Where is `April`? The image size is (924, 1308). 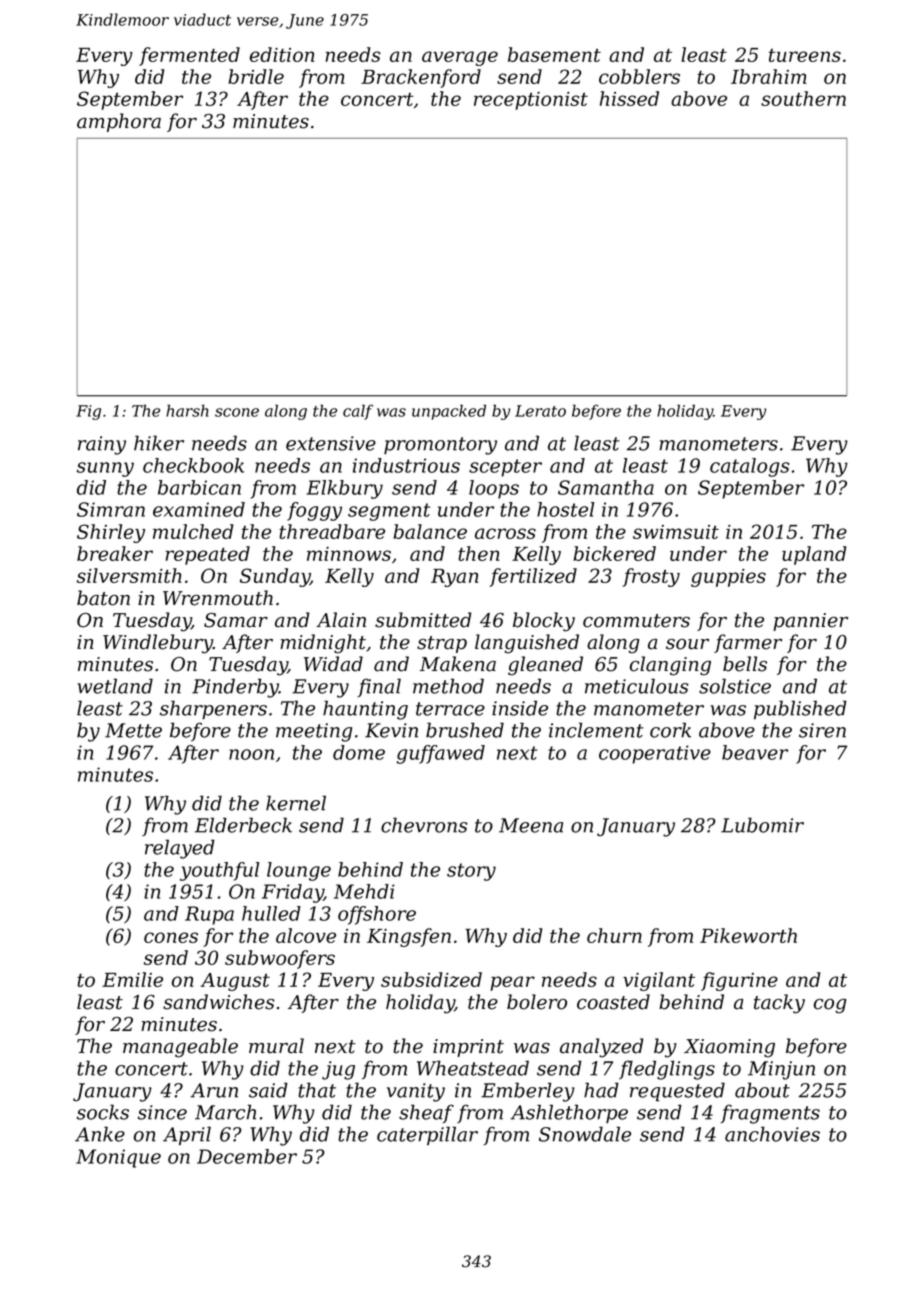 April is located at coordinates (187, 1135).
